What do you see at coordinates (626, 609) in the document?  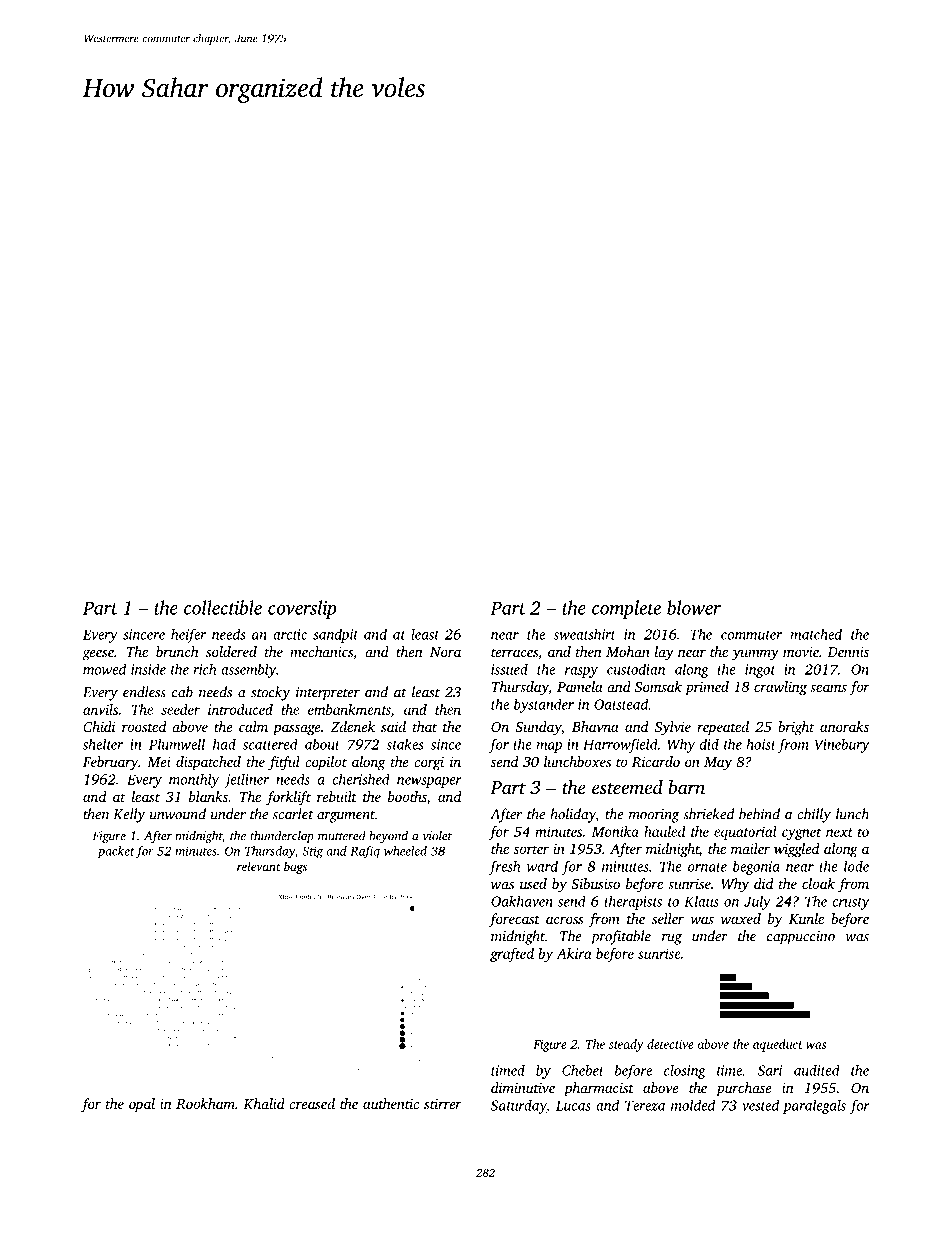 I see `complete` at bounding box center [626, 609].
